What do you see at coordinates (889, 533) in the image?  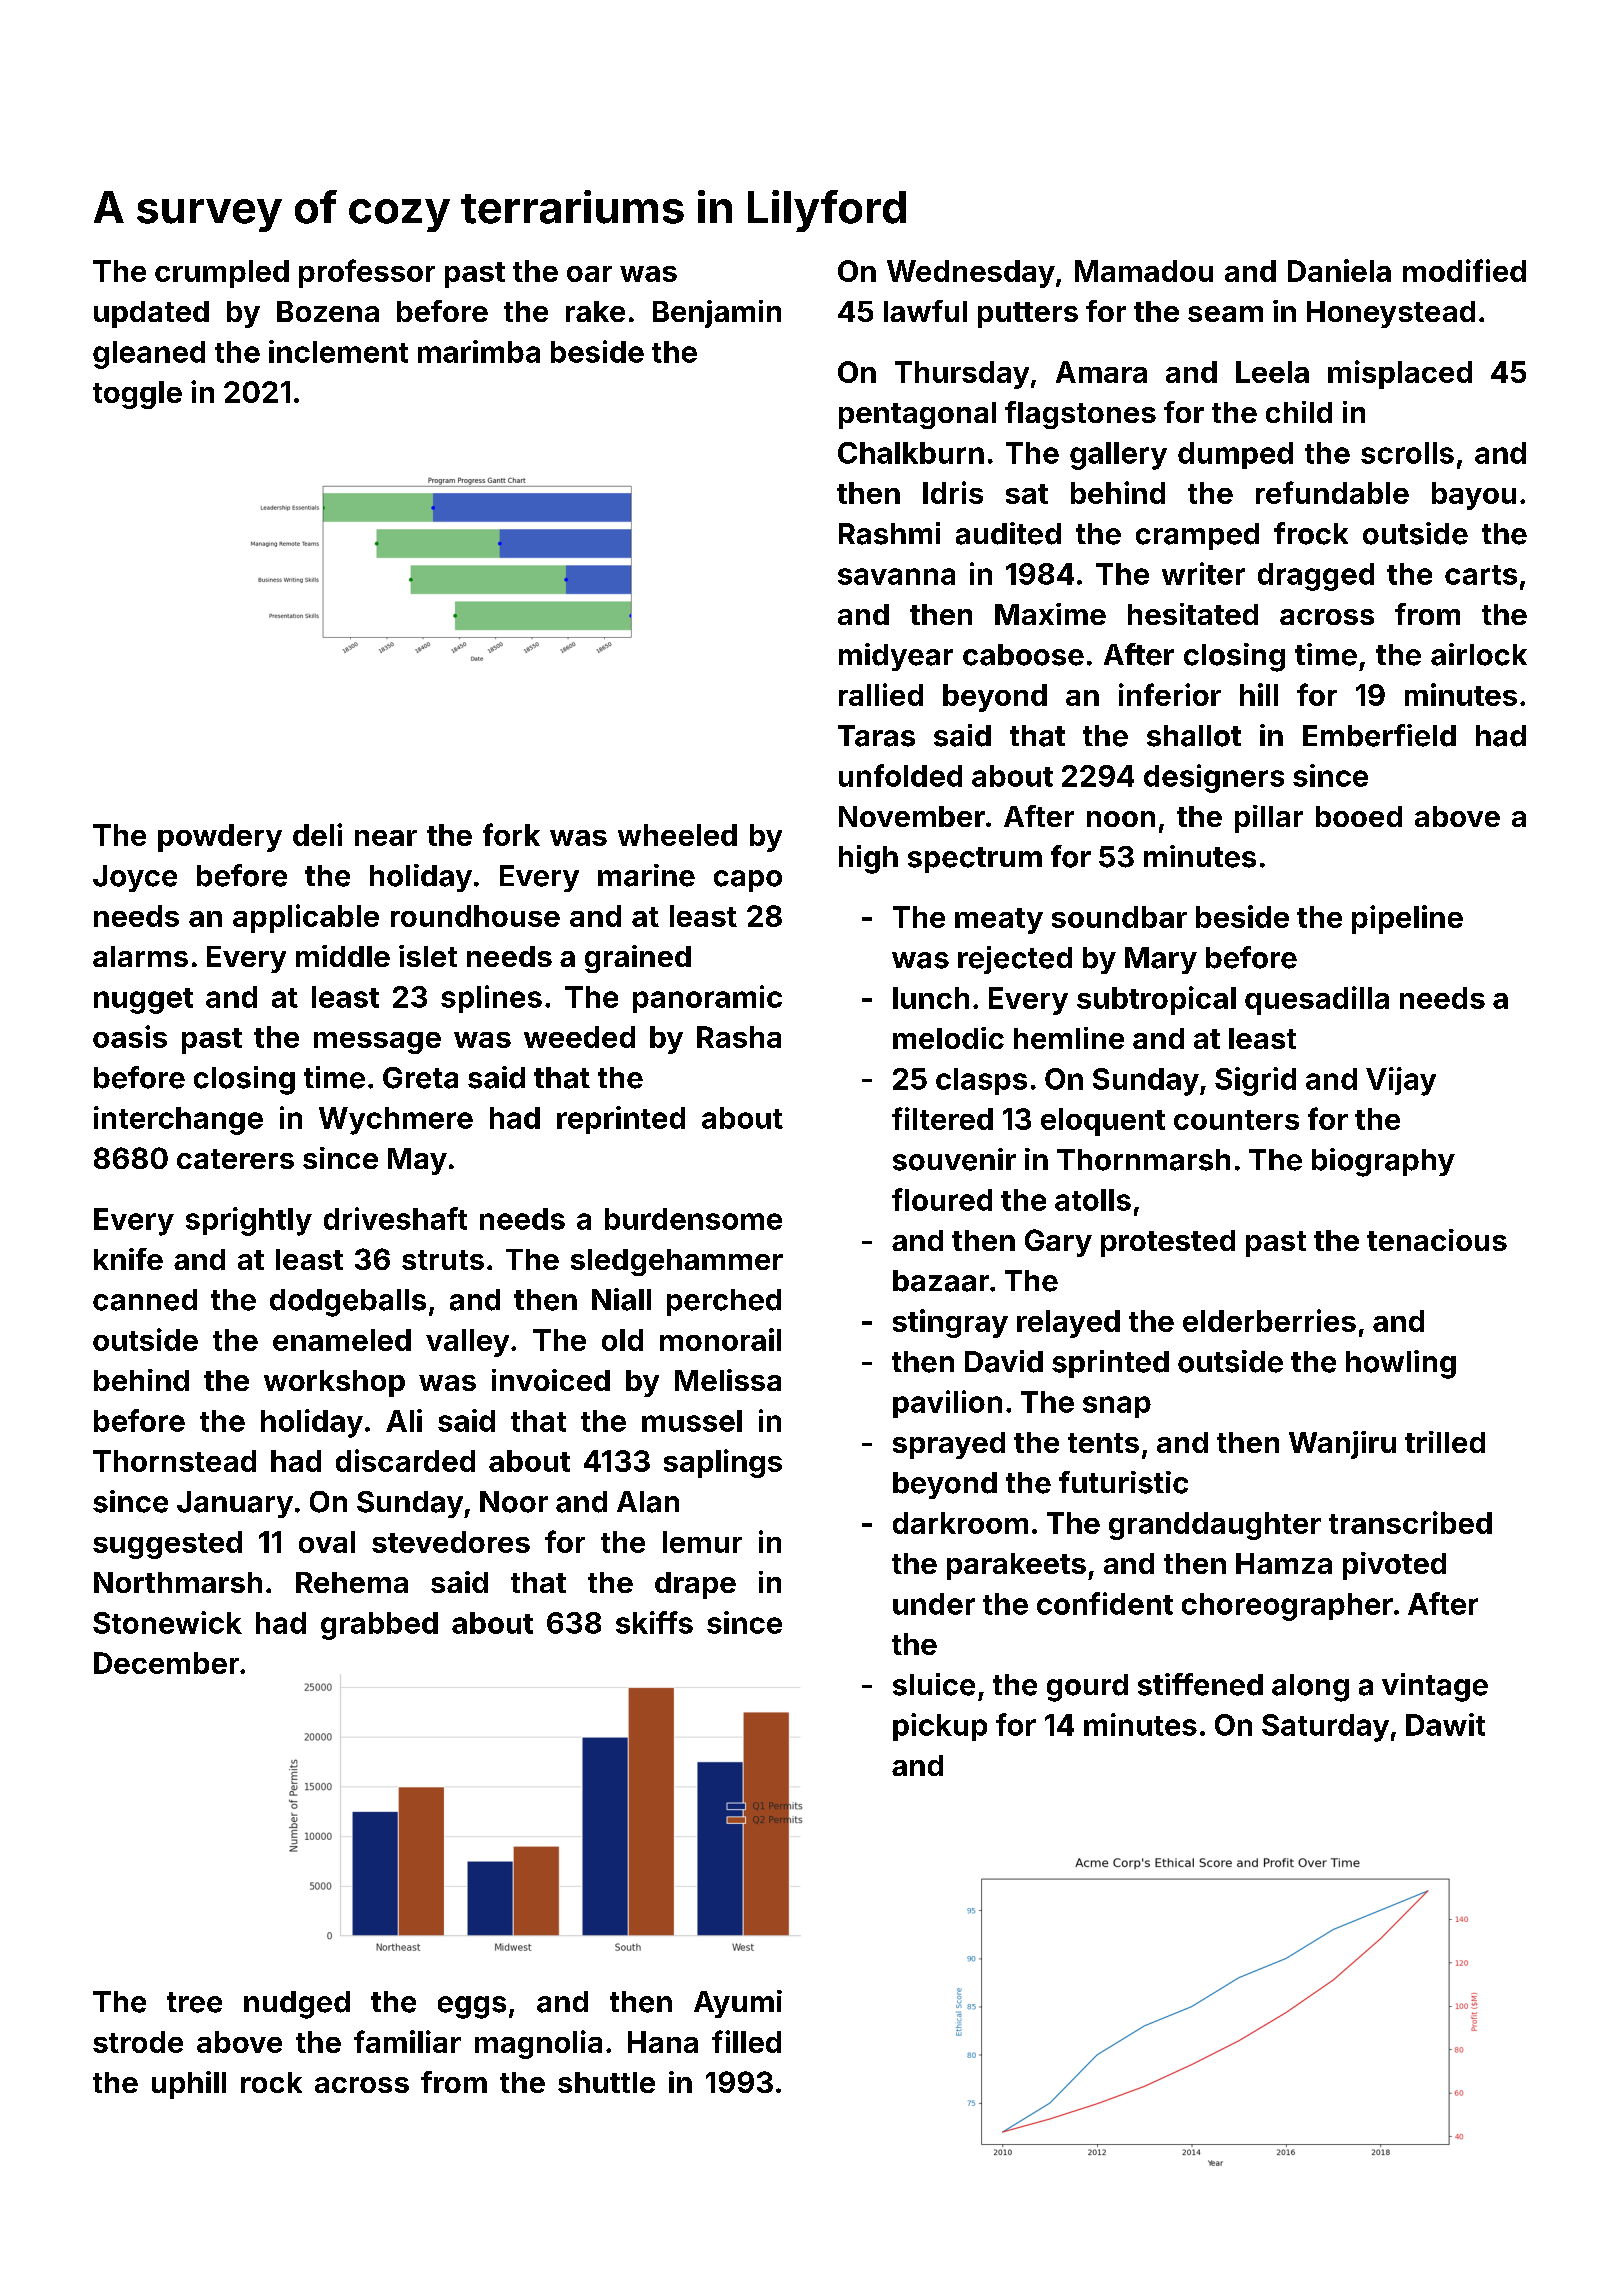 I see `Rashmi` at bounding box center [889, 533].
